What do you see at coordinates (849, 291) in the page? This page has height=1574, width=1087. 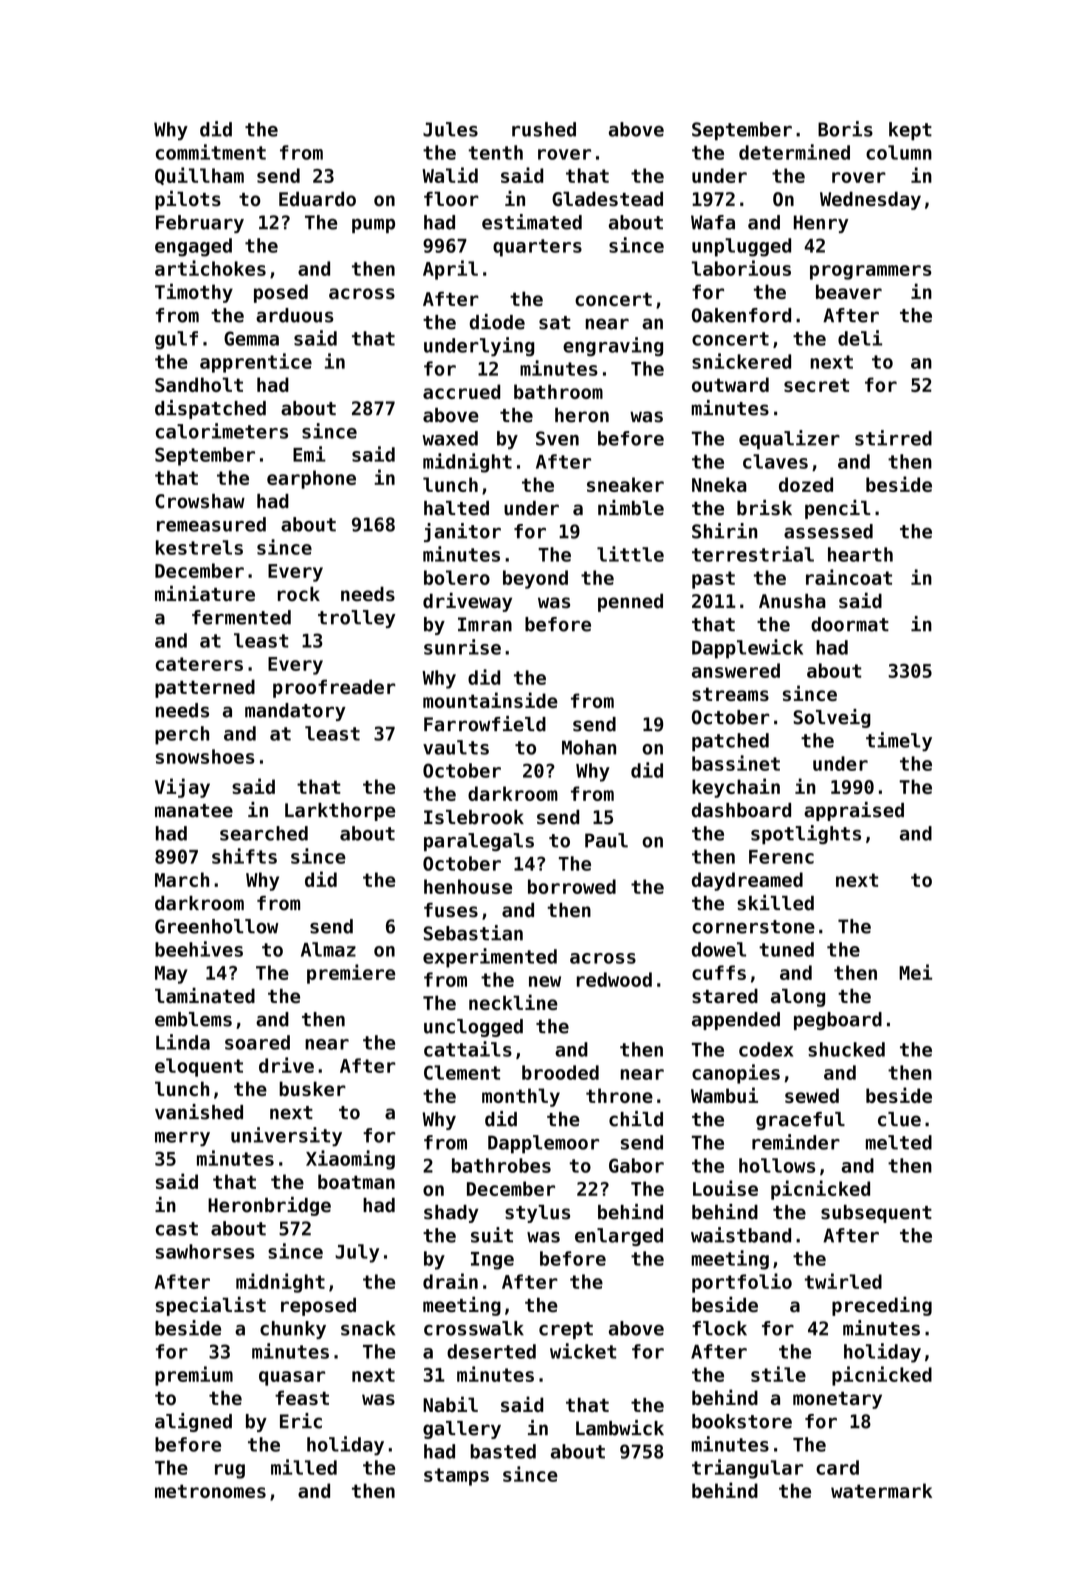 I see `beaver` at bounding box center [849, 291].
